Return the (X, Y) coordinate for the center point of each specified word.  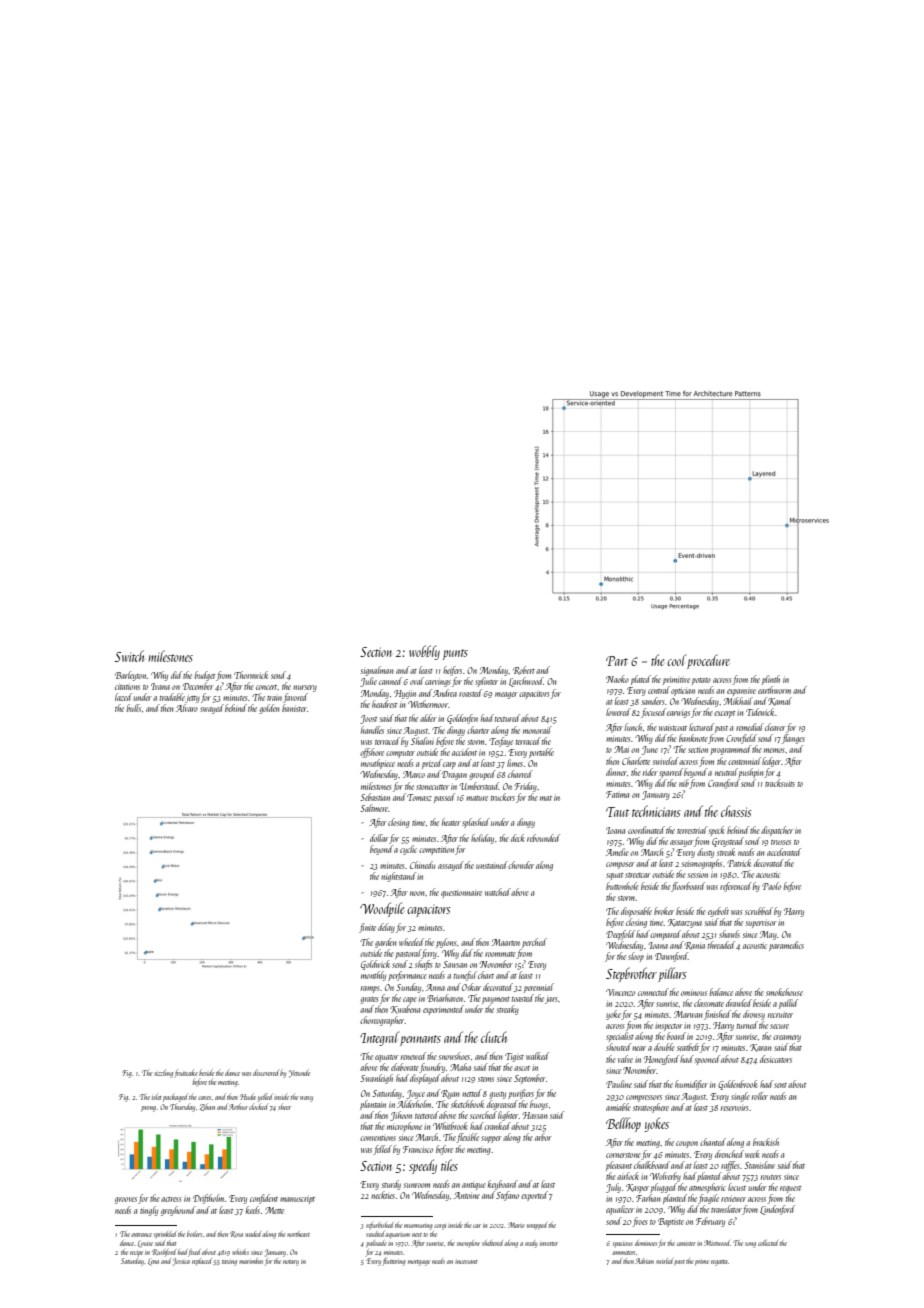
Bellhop (623, 1124)
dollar (379, 838)
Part (617, 661)
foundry (432, 1068)
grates (369, 1000)
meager (506, 695)
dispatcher (777, 831)
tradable (172, 697)
